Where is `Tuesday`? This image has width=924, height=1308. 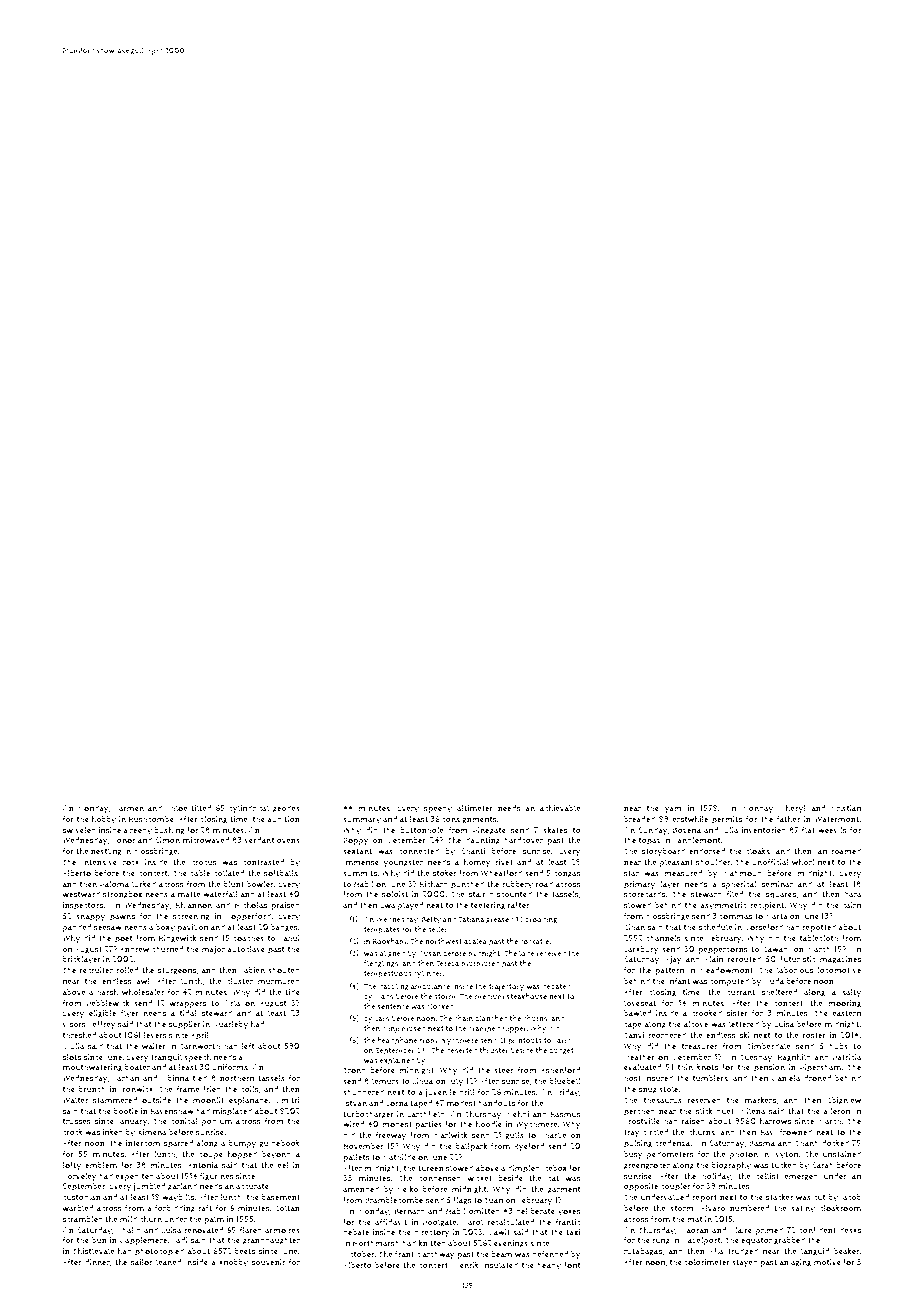 Tuesday is located at coordinates (756, 1058).
